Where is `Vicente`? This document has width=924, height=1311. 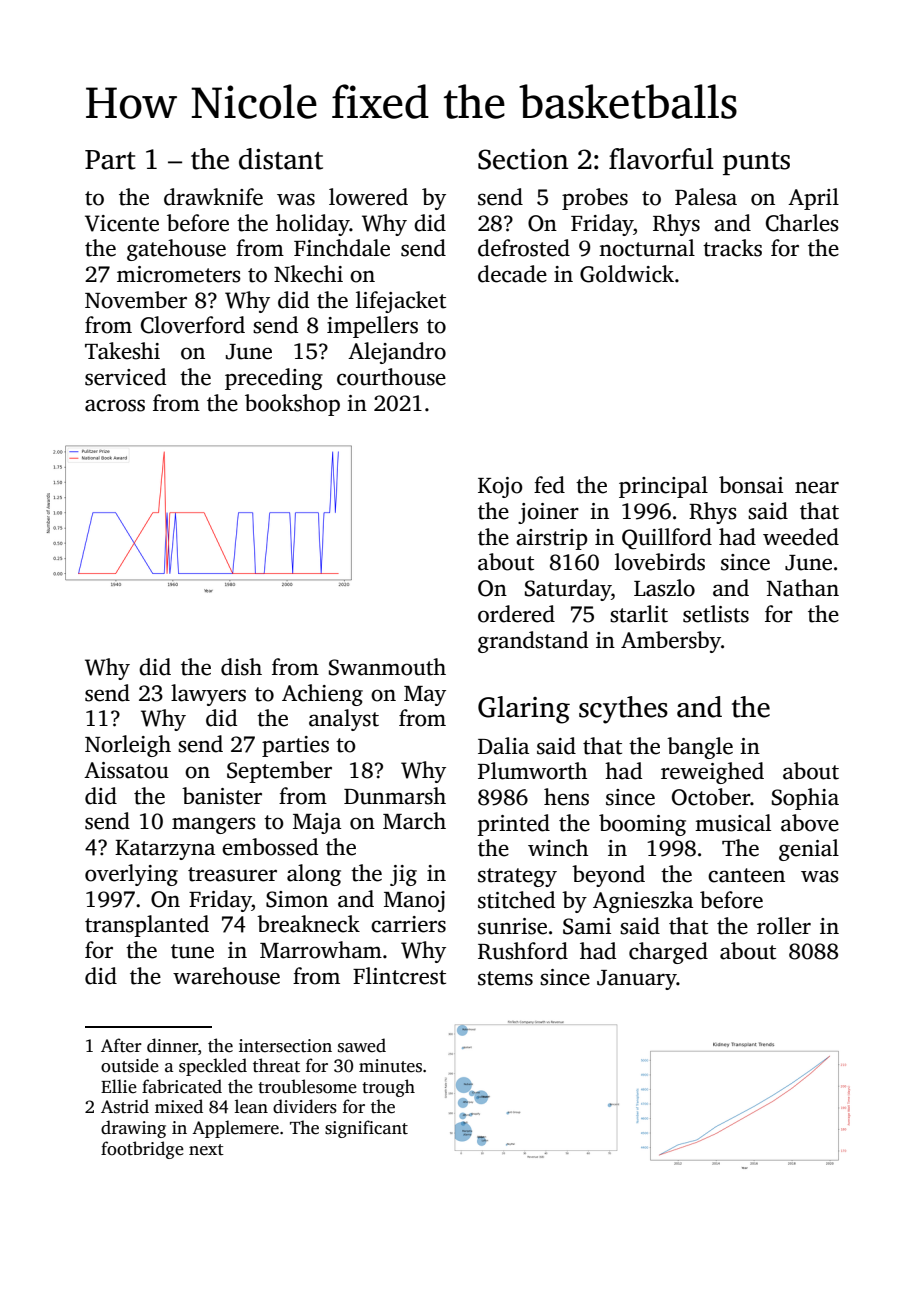
Vicente is located at coordinates (122, 223).
